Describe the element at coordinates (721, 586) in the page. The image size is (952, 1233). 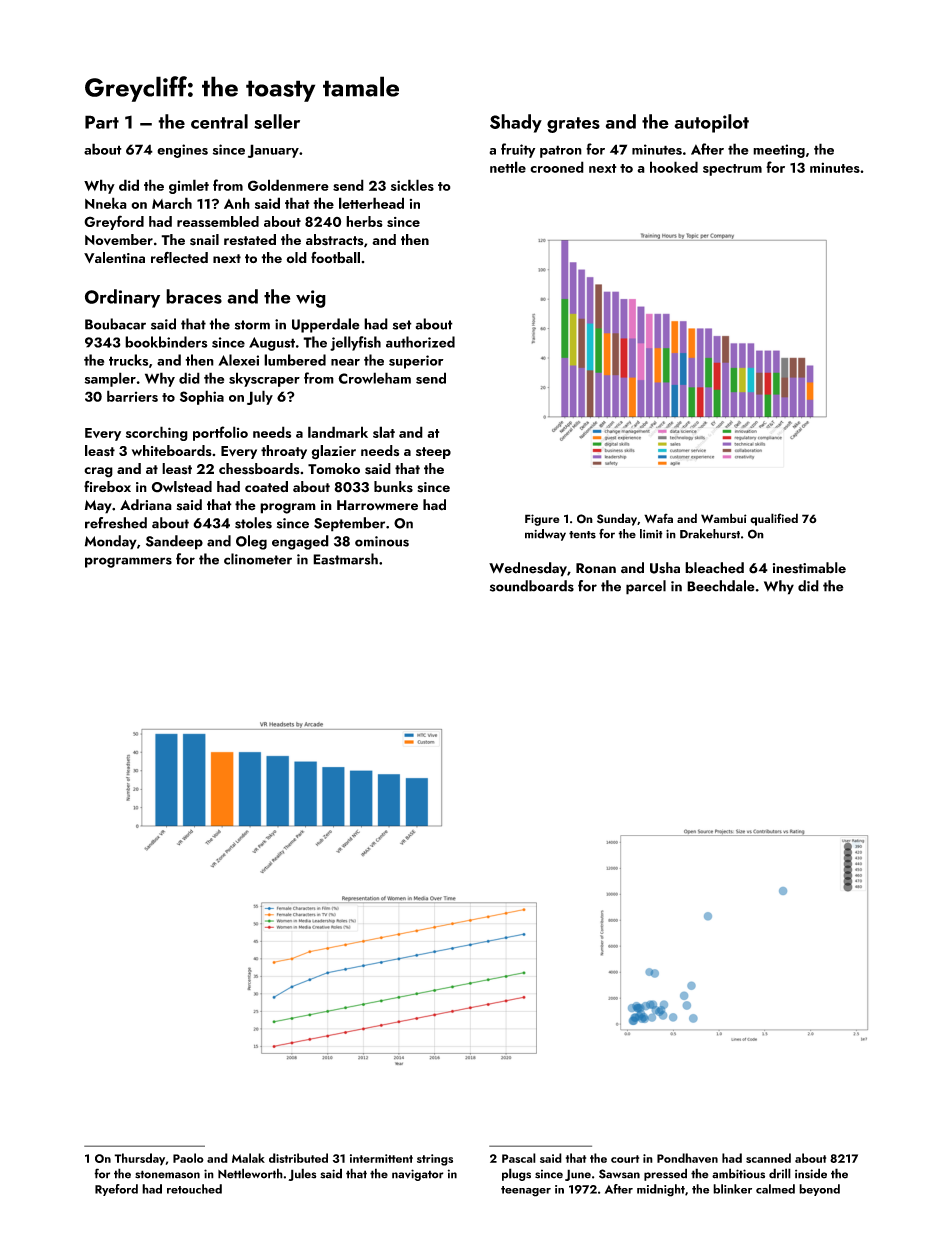
I see `Beechdale` at that location.
